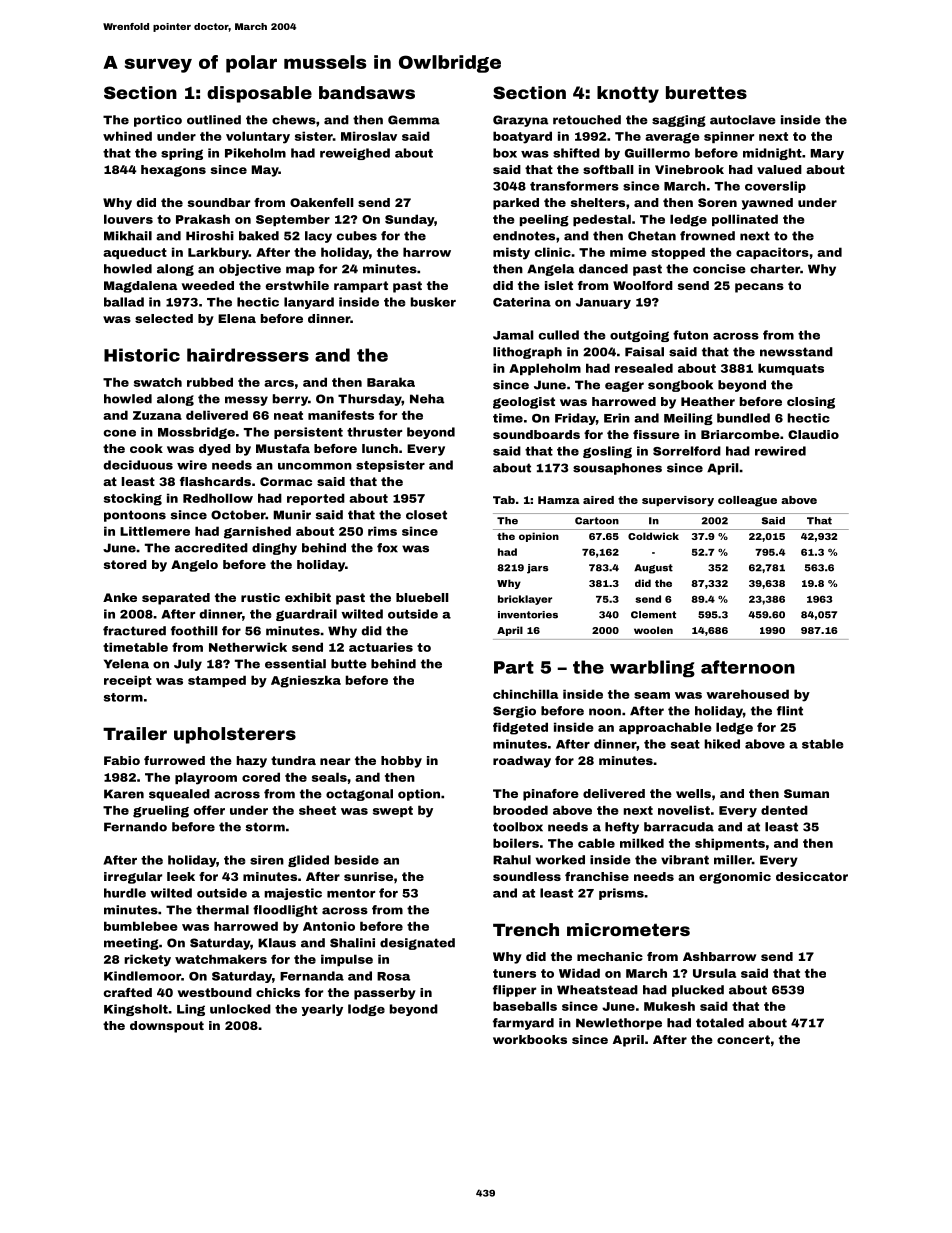  What do you see at coordinates (617, 469) in the page?
I see `sousaphones` at bounding box center [617, 469].
